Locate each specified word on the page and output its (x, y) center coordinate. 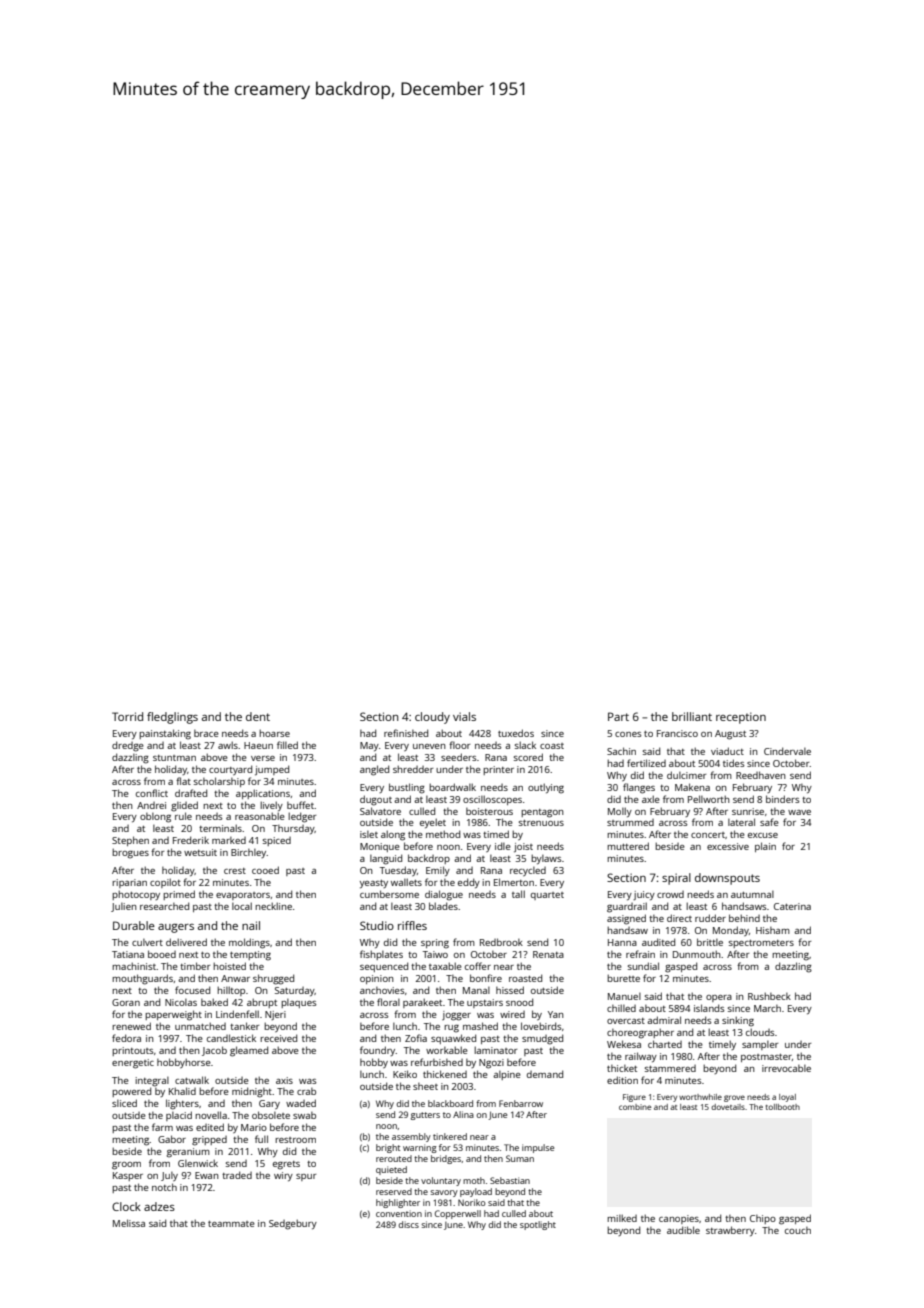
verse (263, 758)
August (730, 735)
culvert (147, 942)
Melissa (129, 1223)
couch (798, 1230)
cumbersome (389, 894)
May (369, 746)
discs (409, 1224)
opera (719, 998)
